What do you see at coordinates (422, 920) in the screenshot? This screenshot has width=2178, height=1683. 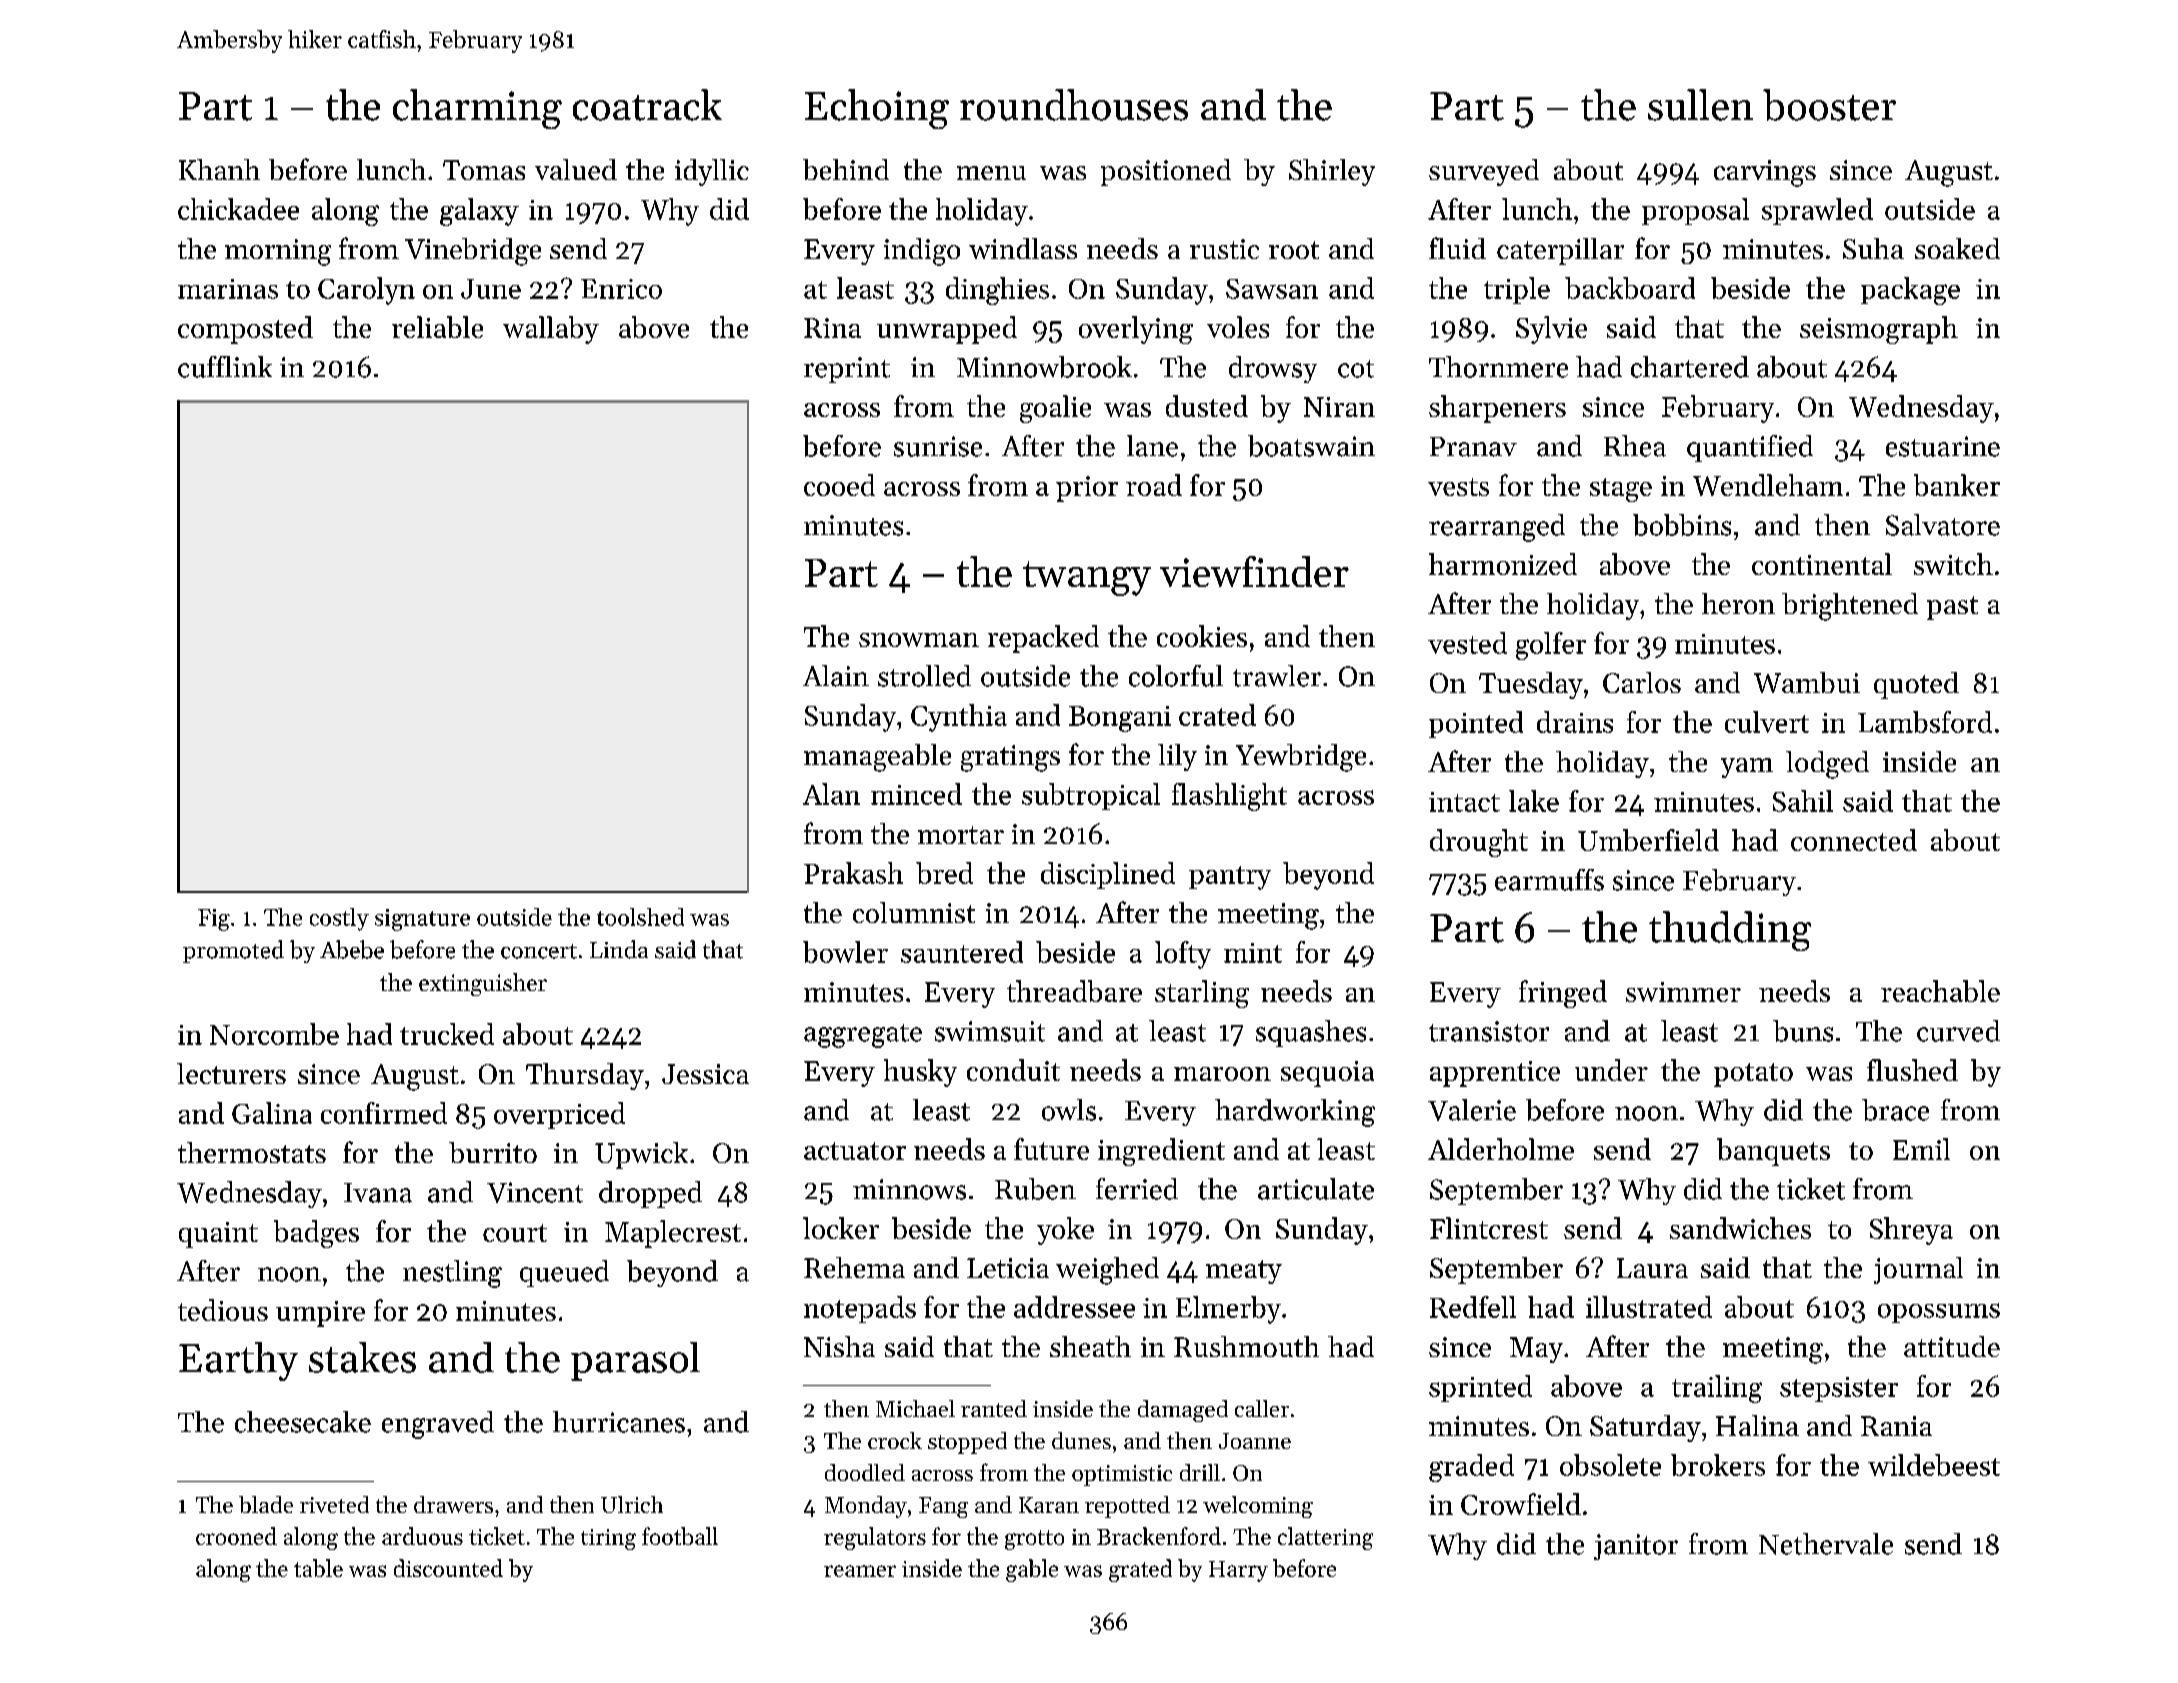 I see `signature` at bounding box center [422, 920].
